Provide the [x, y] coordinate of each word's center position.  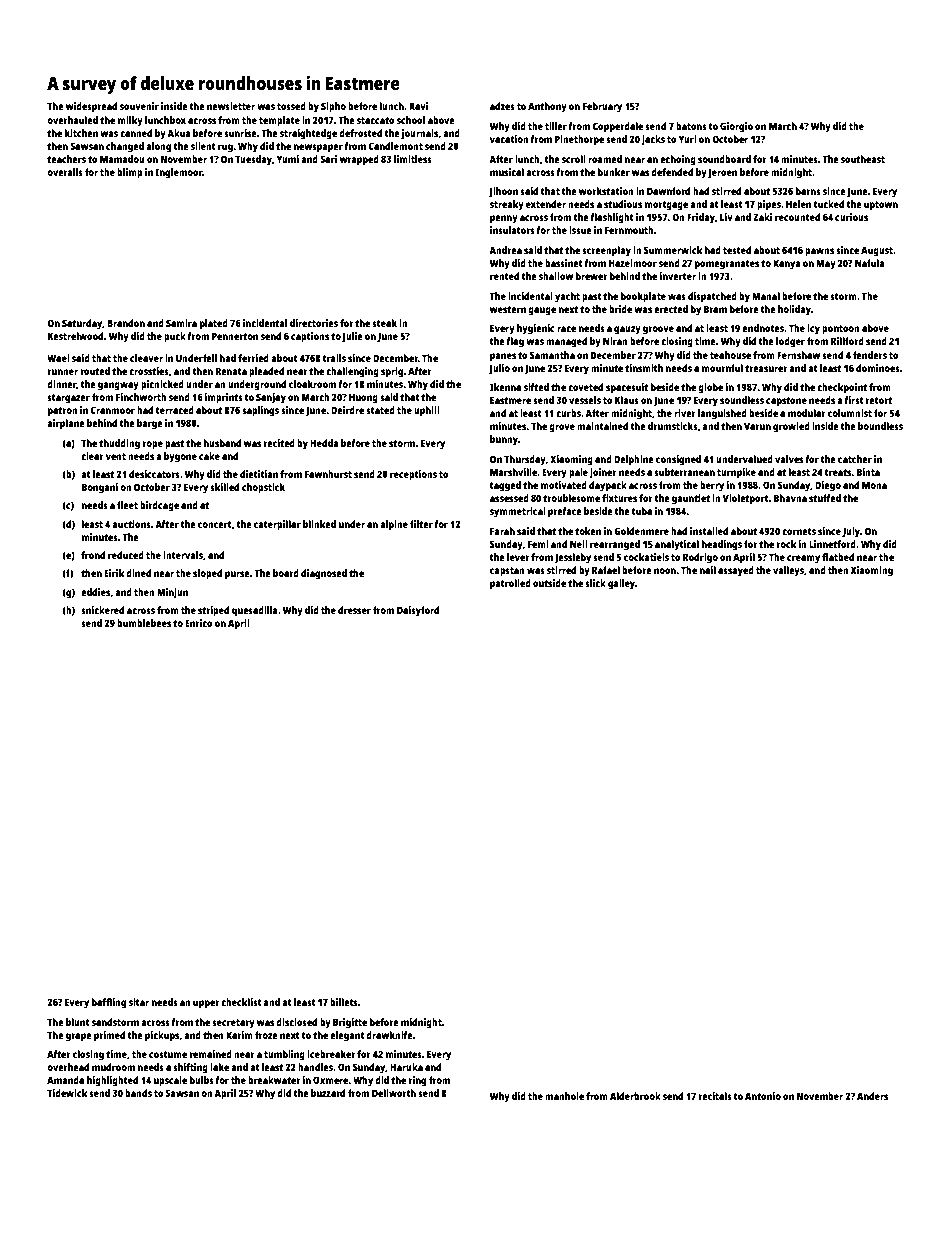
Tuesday [253, 160]
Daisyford [418, 611]
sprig [392, 372]
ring [417, 1081]
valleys [788, 571]
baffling [109, 1003]
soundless [742, 400]
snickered [102, 610]
